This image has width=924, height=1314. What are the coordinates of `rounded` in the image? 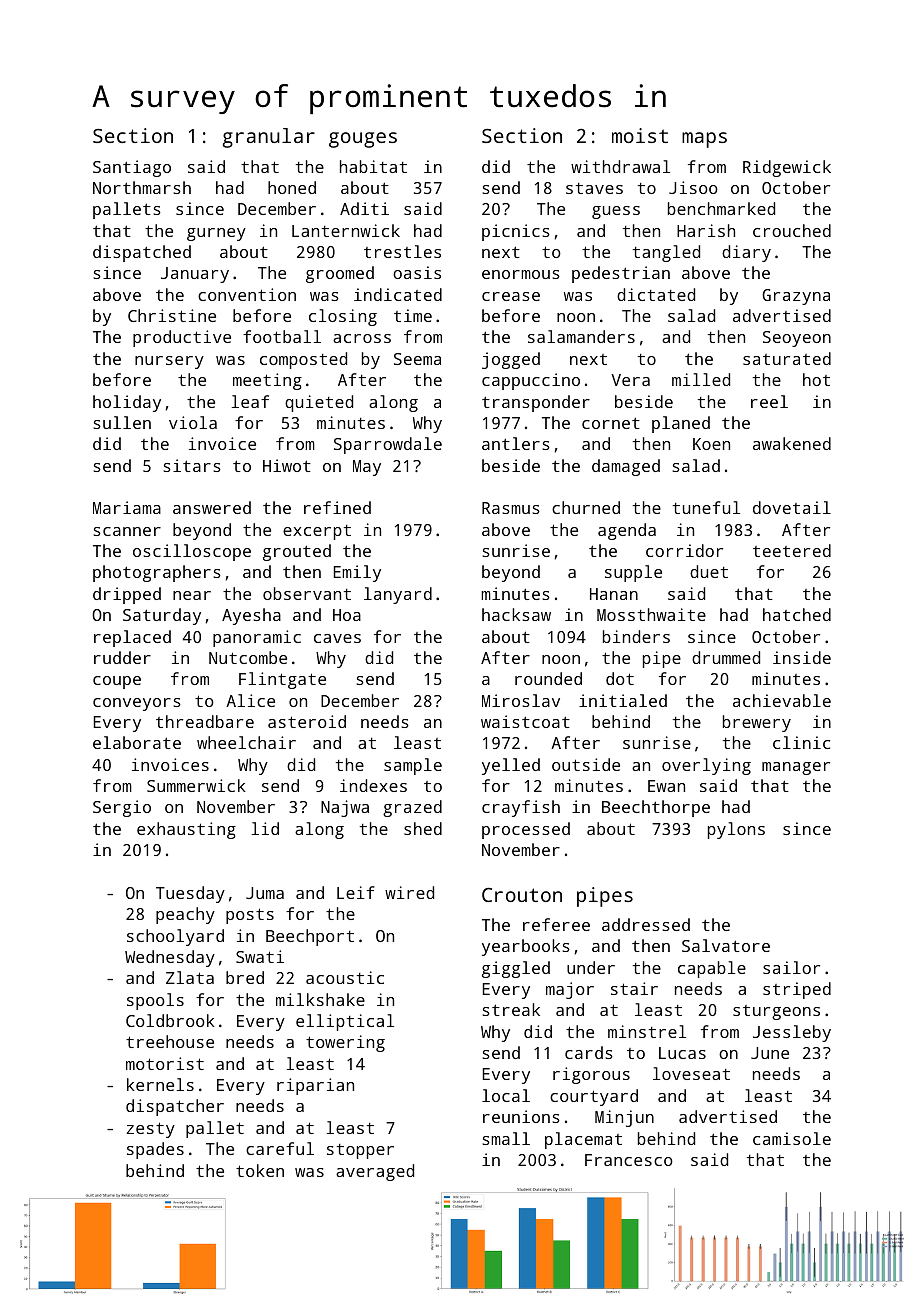 It's located at (548, 678).
